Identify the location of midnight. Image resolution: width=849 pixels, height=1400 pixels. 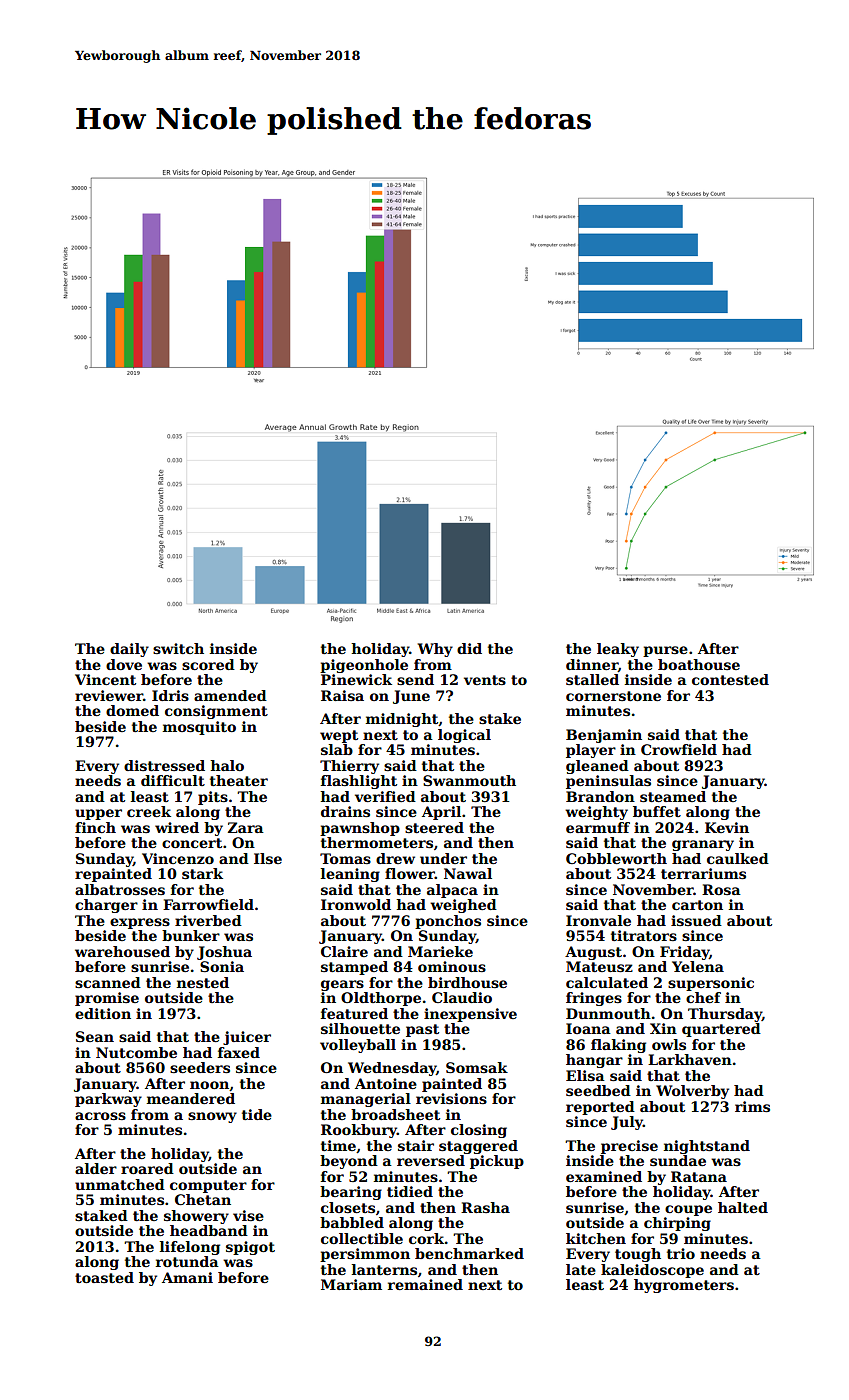
(402, 720).
